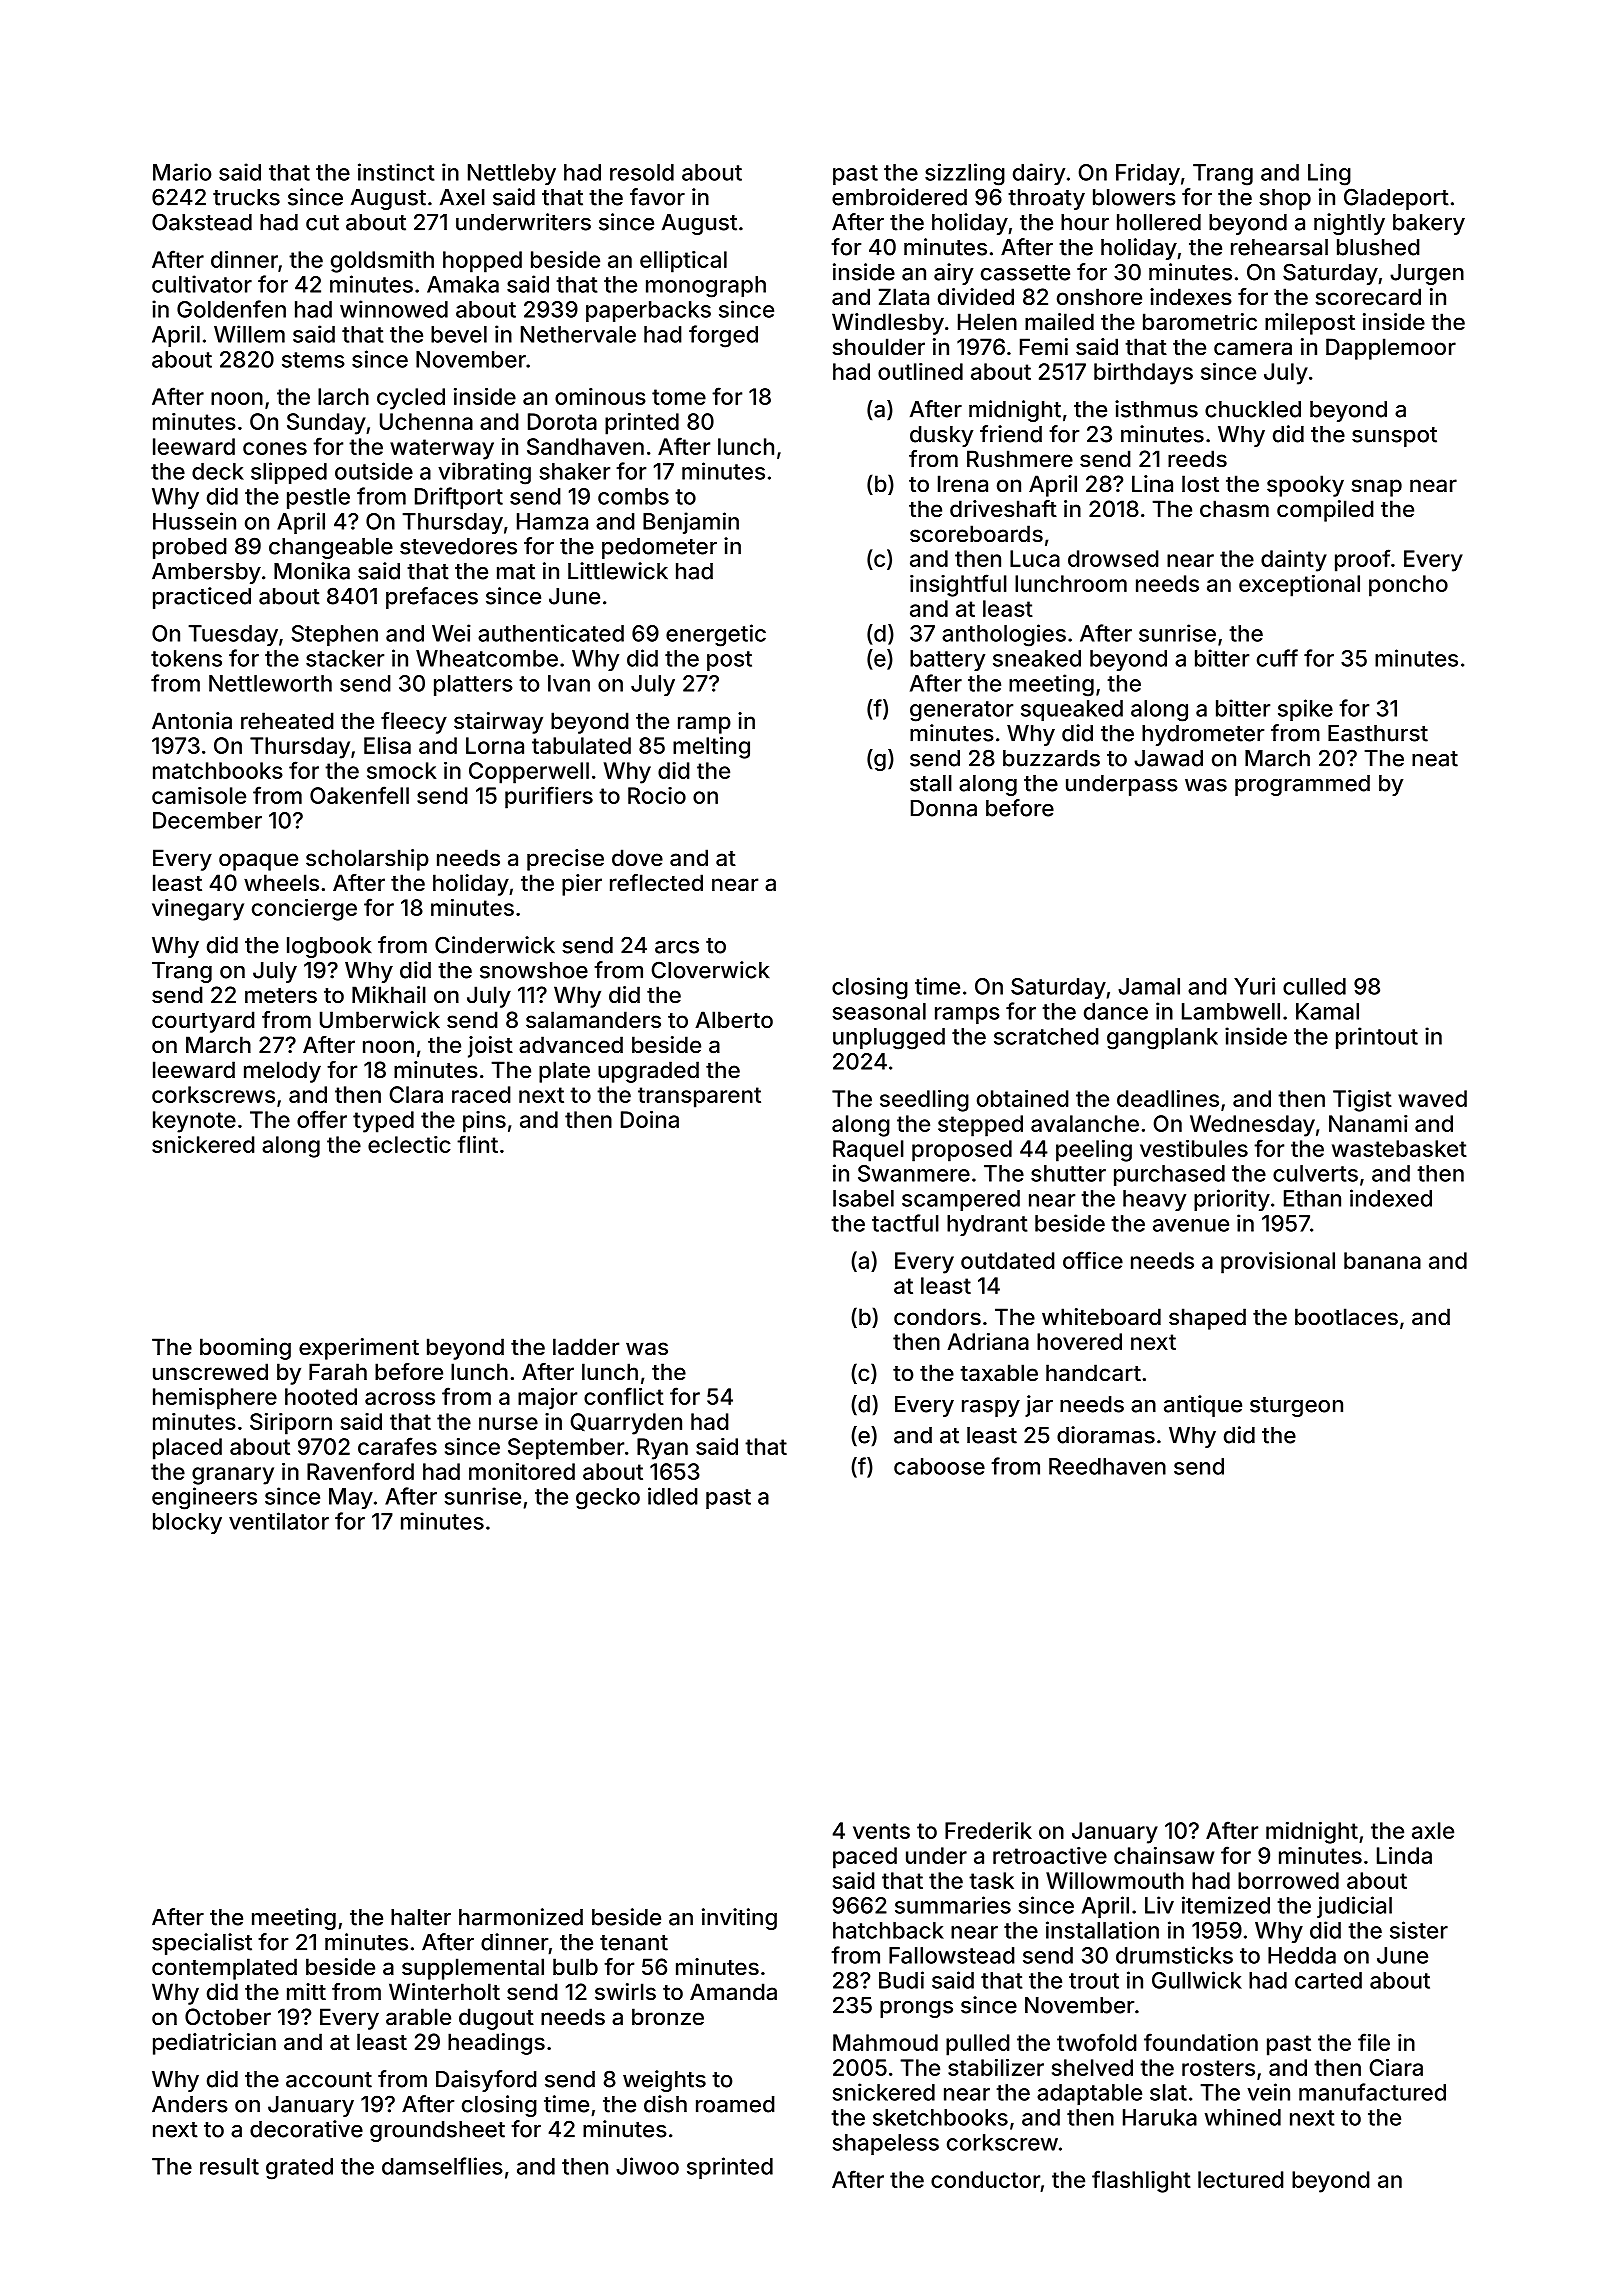 Image resolution: width=1620 pixels, height=2292 pixels. Describe the element at coordinates (647, 2166) in the screenshot. I see `Jiwoo` at that location.
